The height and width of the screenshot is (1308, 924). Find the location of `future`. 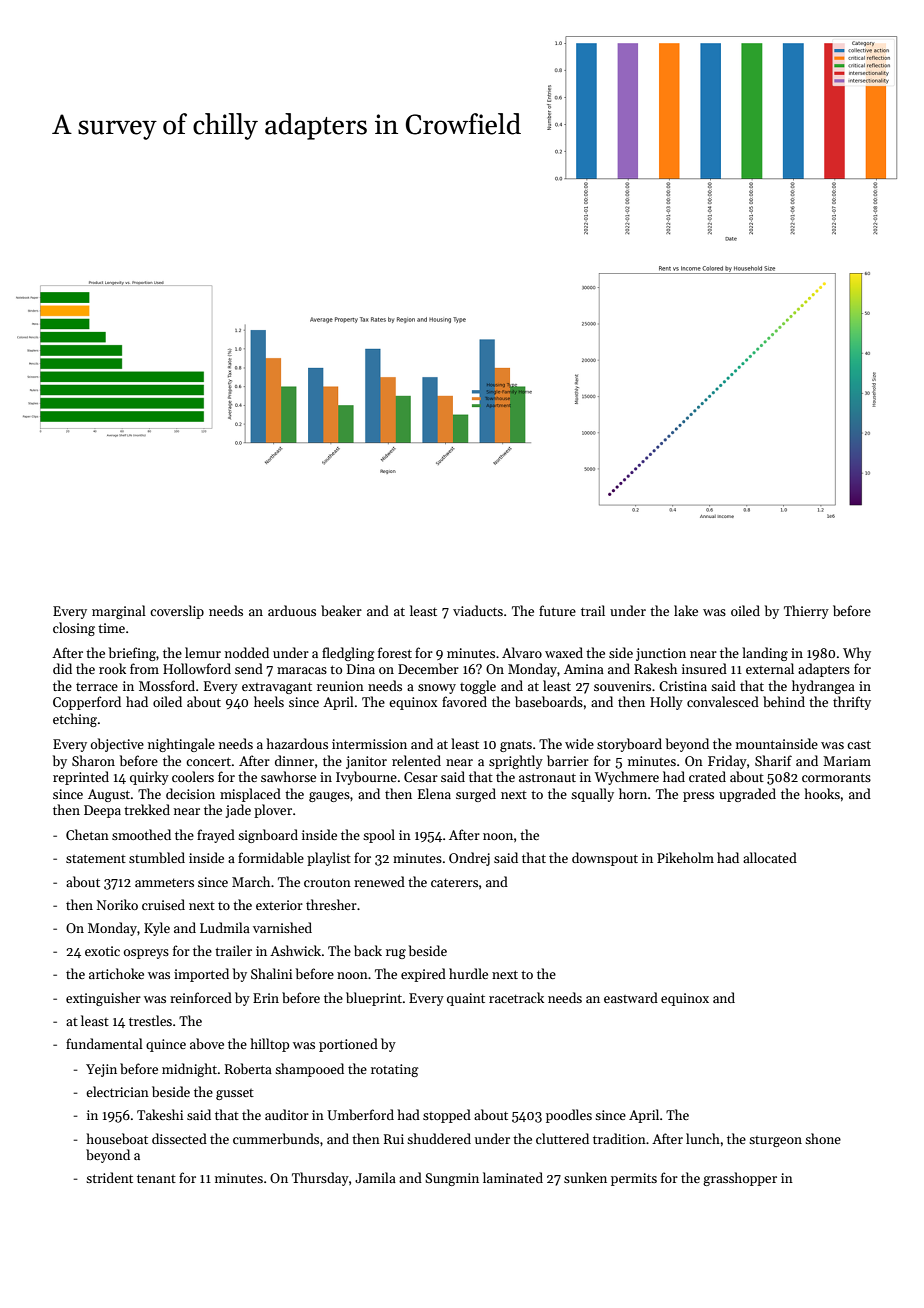

future is located at coordinates (557, 610).
